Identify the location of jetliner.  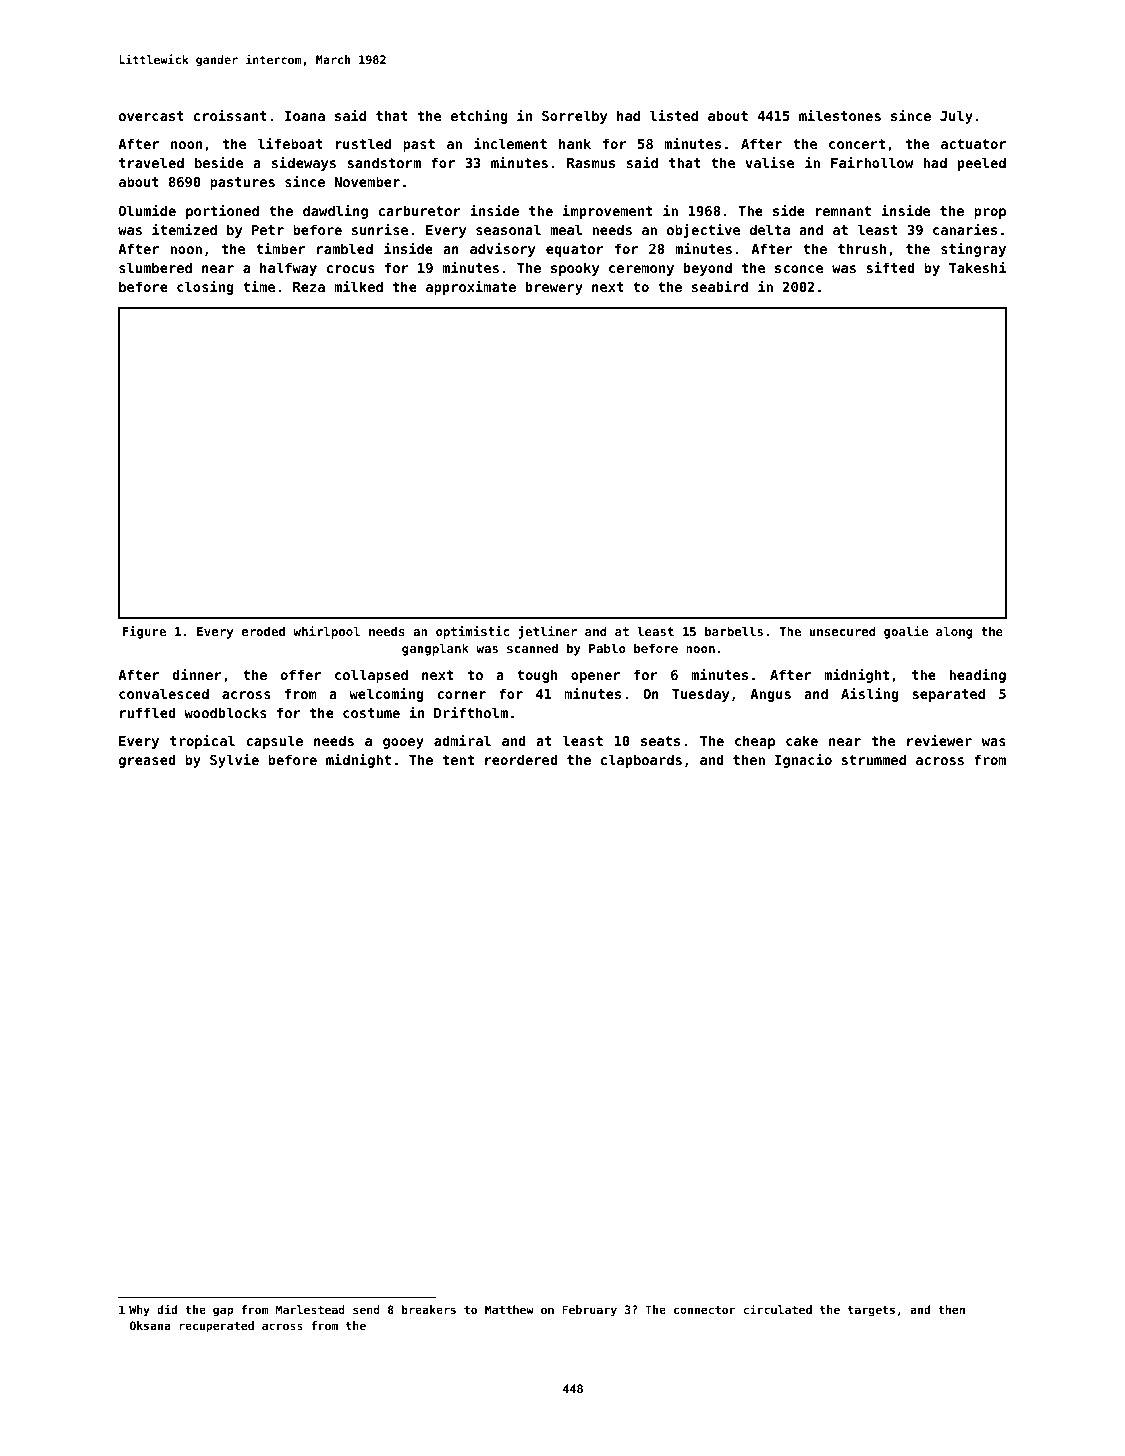
(547, 632).
